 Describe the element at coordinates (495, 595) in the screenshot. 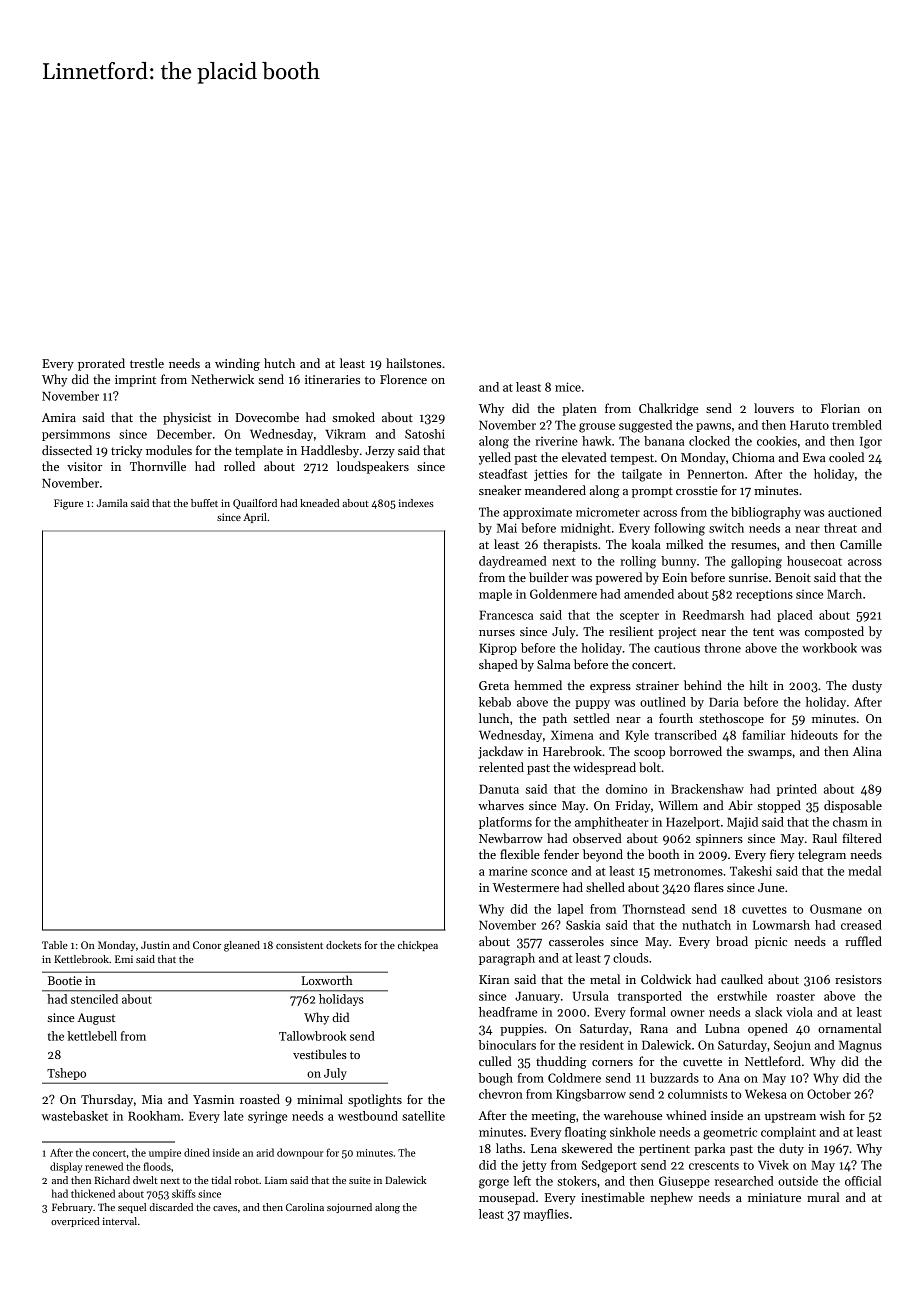

I see `maple` at that location.
